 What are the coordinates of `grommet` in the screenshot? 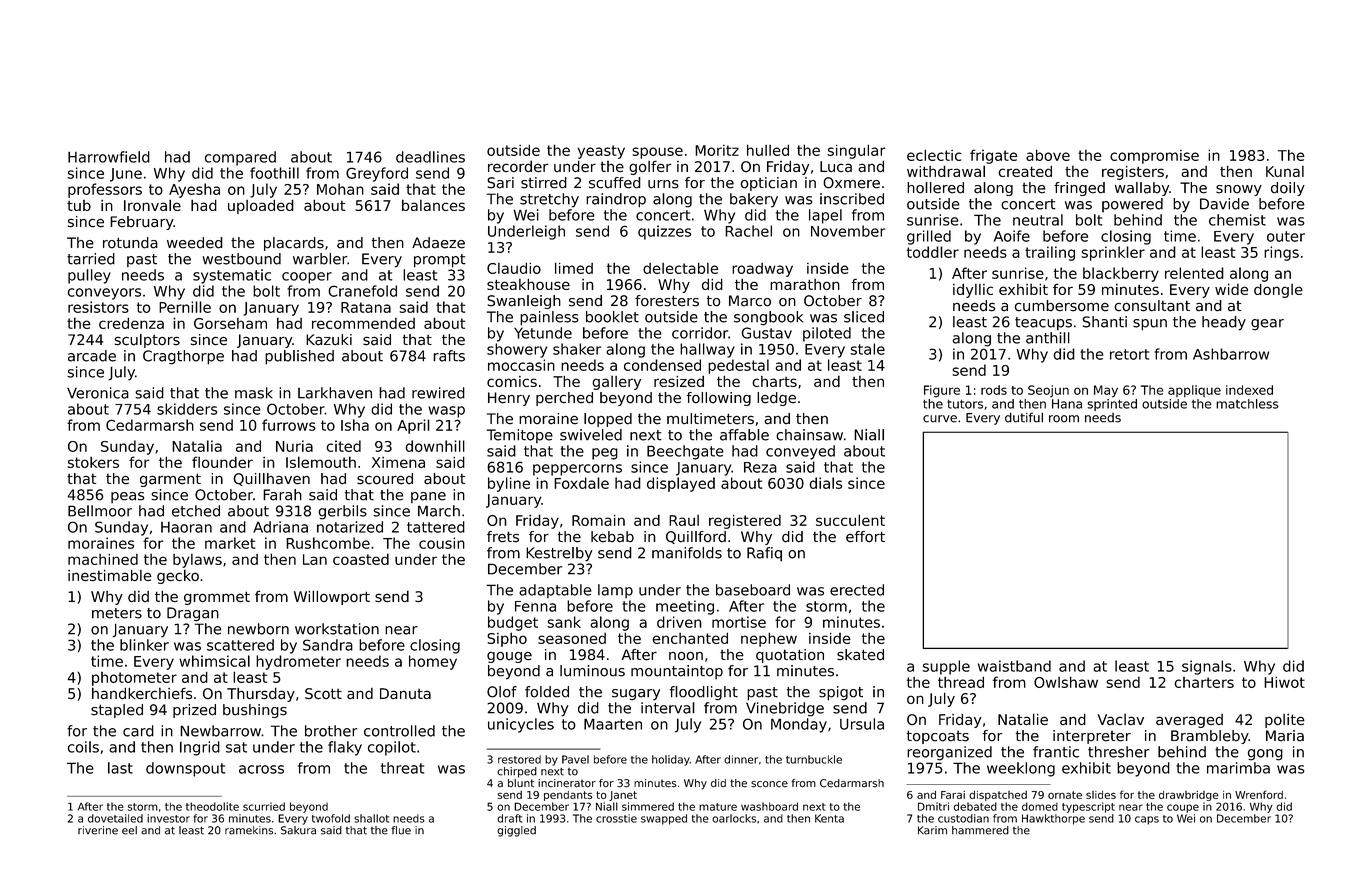 It's located at (217, 598).
